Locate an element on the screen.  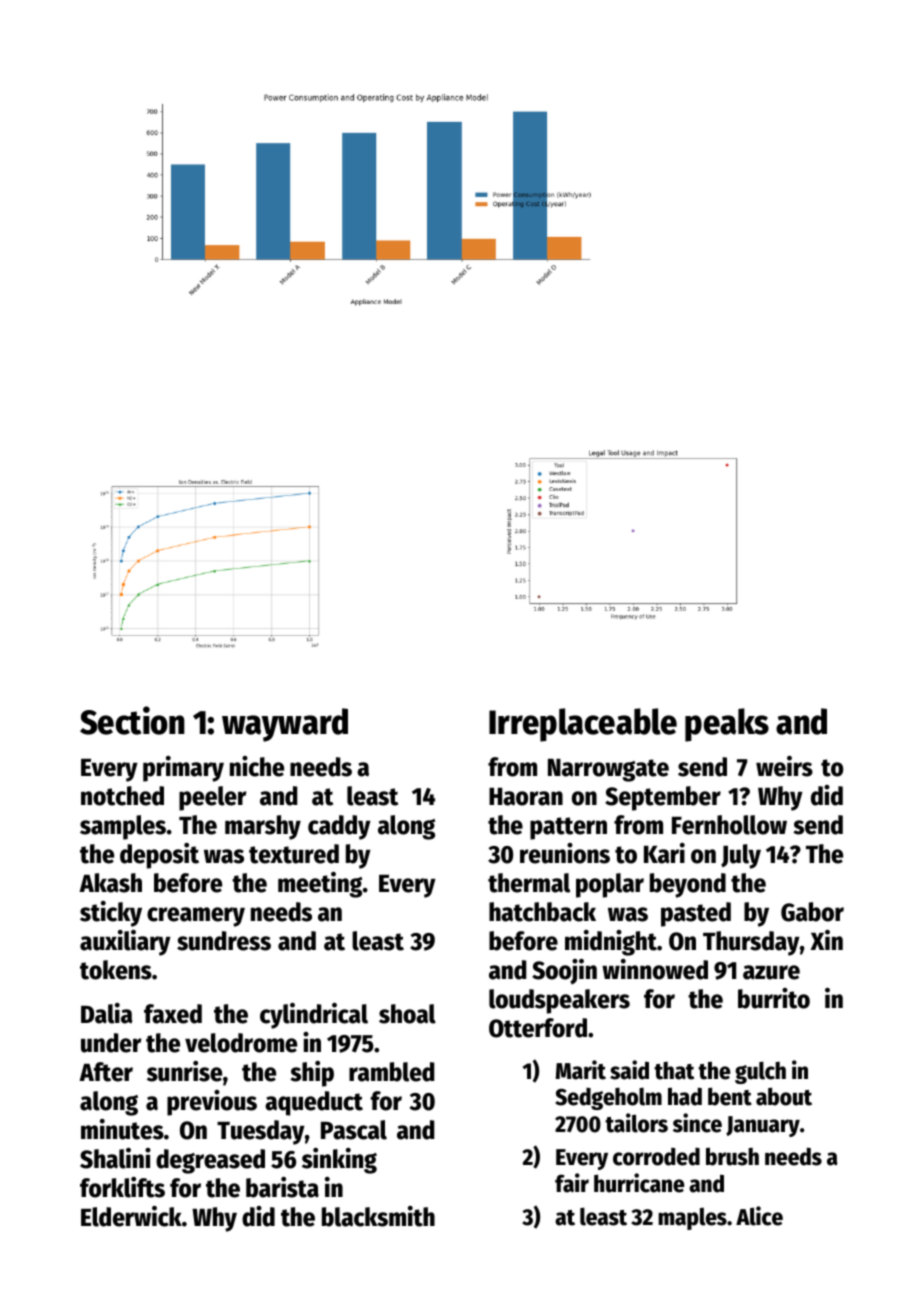
notched is located at coordinates (122, 796).
